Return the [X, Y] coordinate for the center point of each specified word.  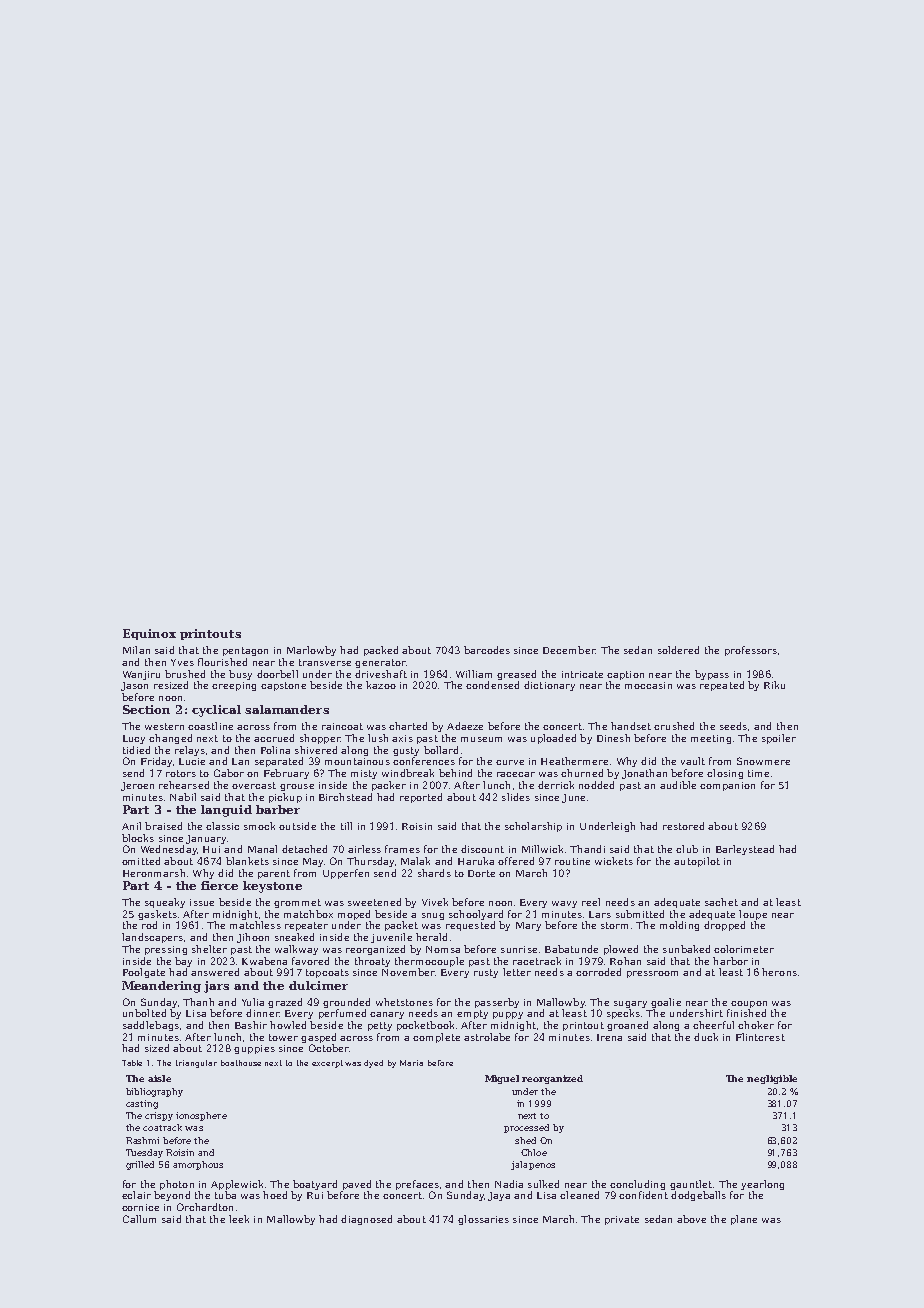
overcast [254, 785]
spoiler [779, 739]
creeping [234, 686]
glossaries [483, 1220]
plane [744, 1220]
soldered [678, 650]
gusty [406, 751]
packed [381, 651]
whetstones [404, 1002]
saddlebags [151, 1026]
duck [706, 1037]
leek [239, 1219]
